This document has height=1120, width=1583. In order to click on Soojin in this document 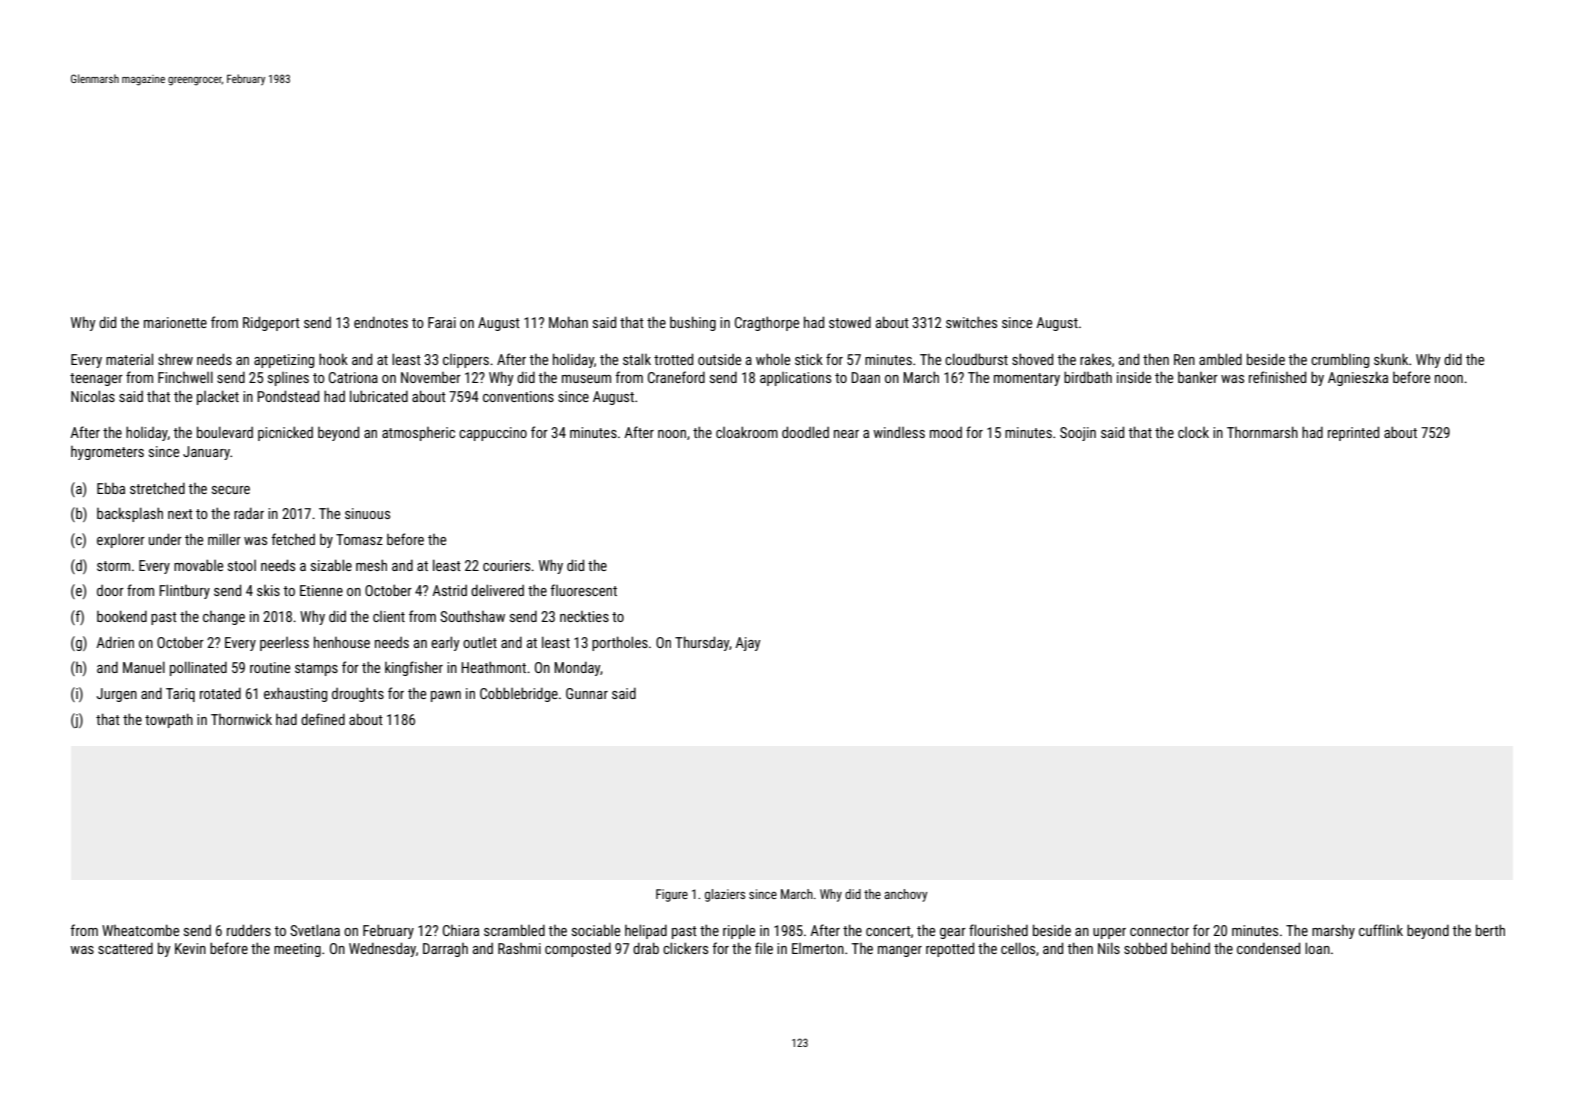, I will do `click(1078, 434)`.
